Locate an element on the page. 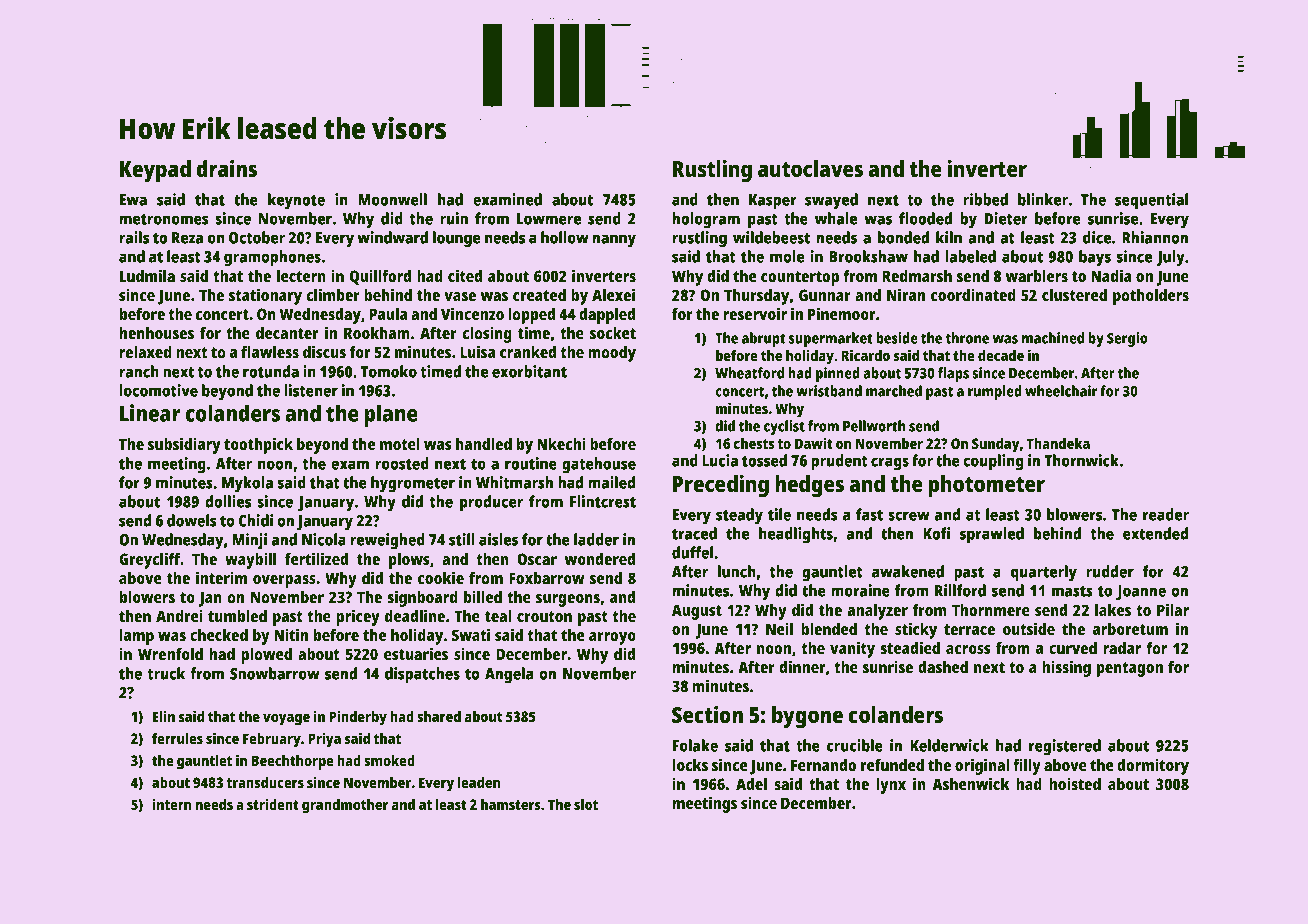  Sergio is located at coordinates (1127, 339).
